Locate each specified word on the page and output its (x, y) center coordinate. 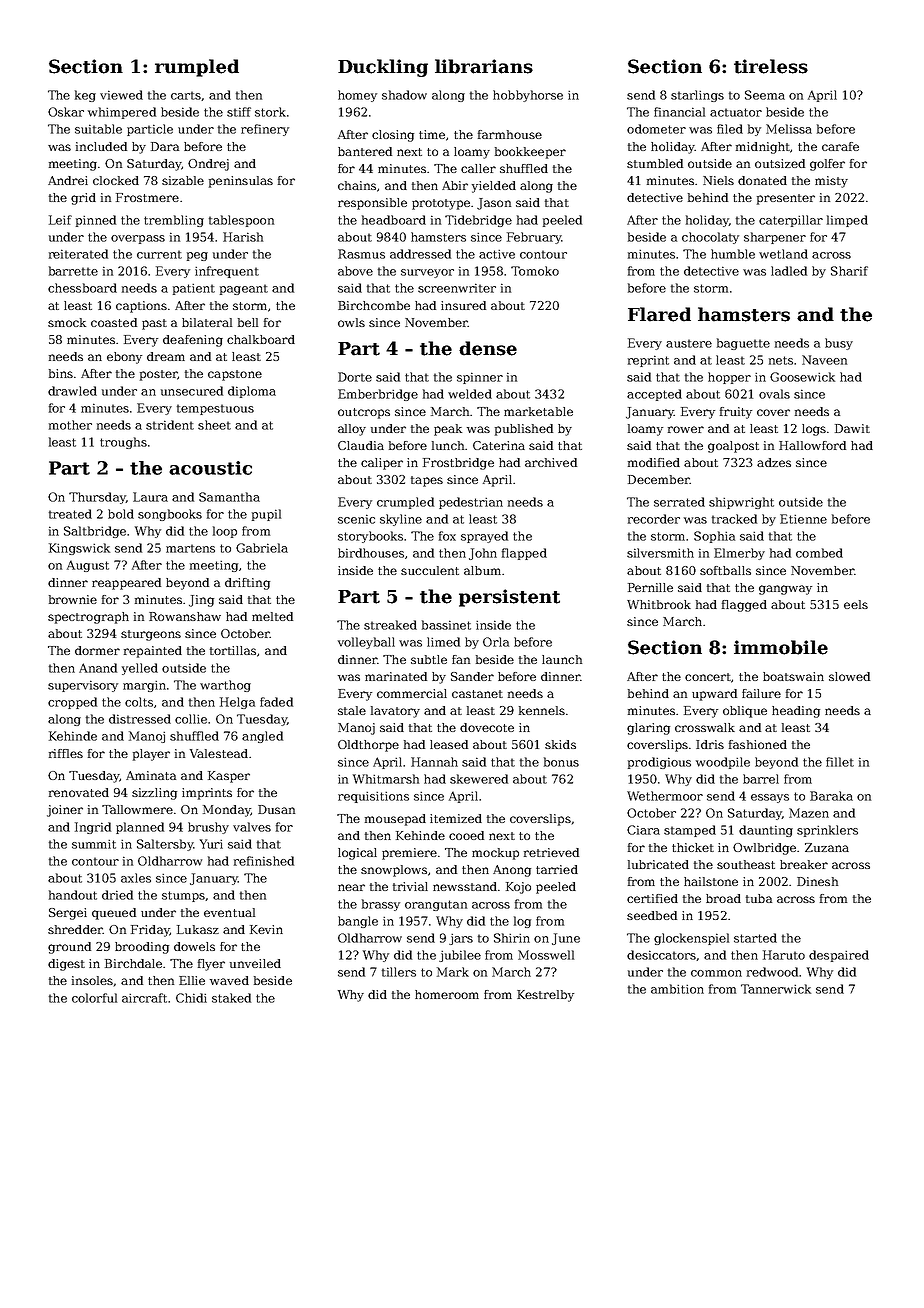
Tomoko (535, 271)
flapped (524, 554)
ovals (774, 394)
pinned (96, 221)
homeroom (447, 994)
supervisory (83, 686)
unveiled (255, 963)
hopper (729, 378)
